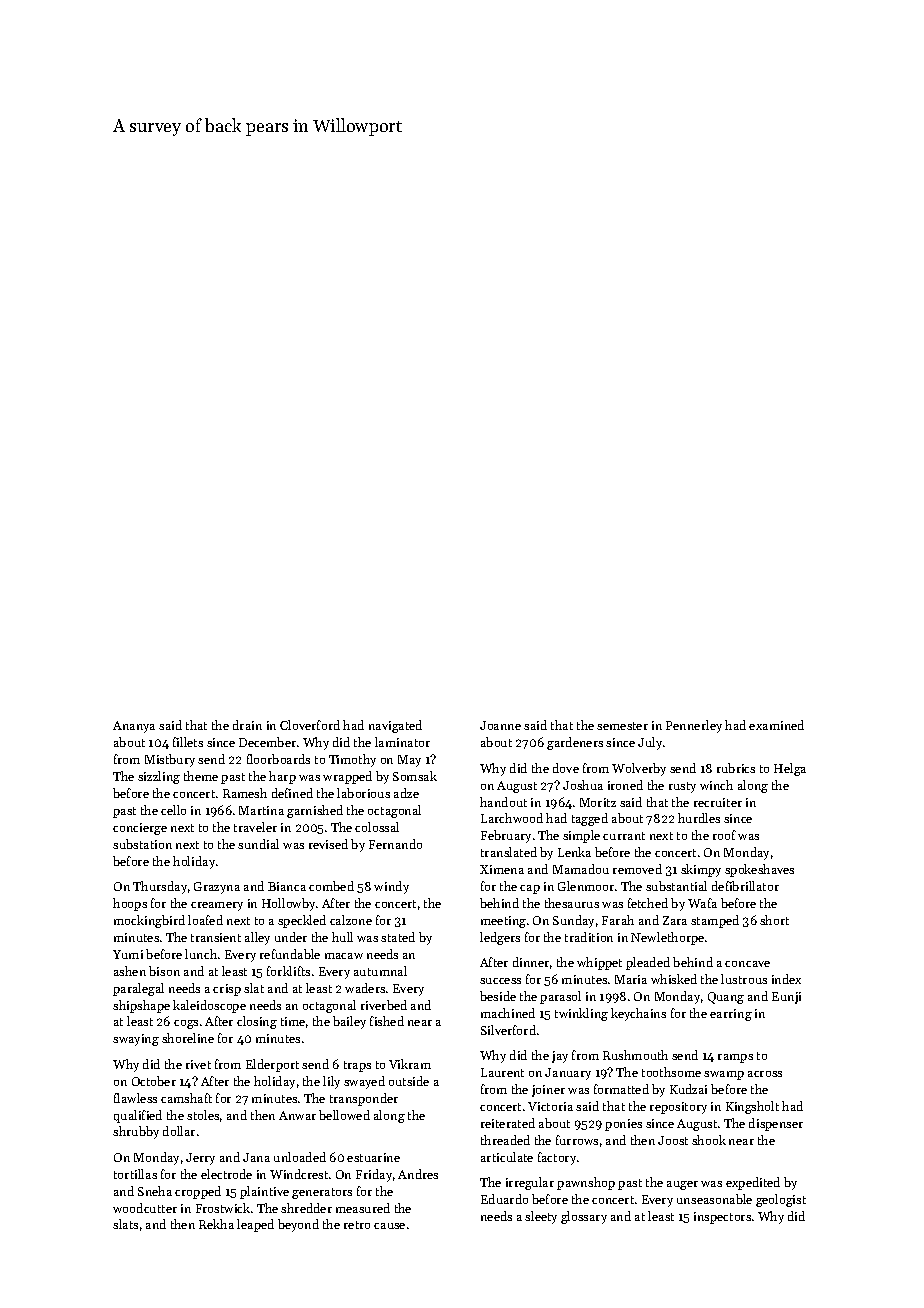  What do you see at coordinates (650, 743) in the image?
I see `July` at bounding box center [650, 743].
